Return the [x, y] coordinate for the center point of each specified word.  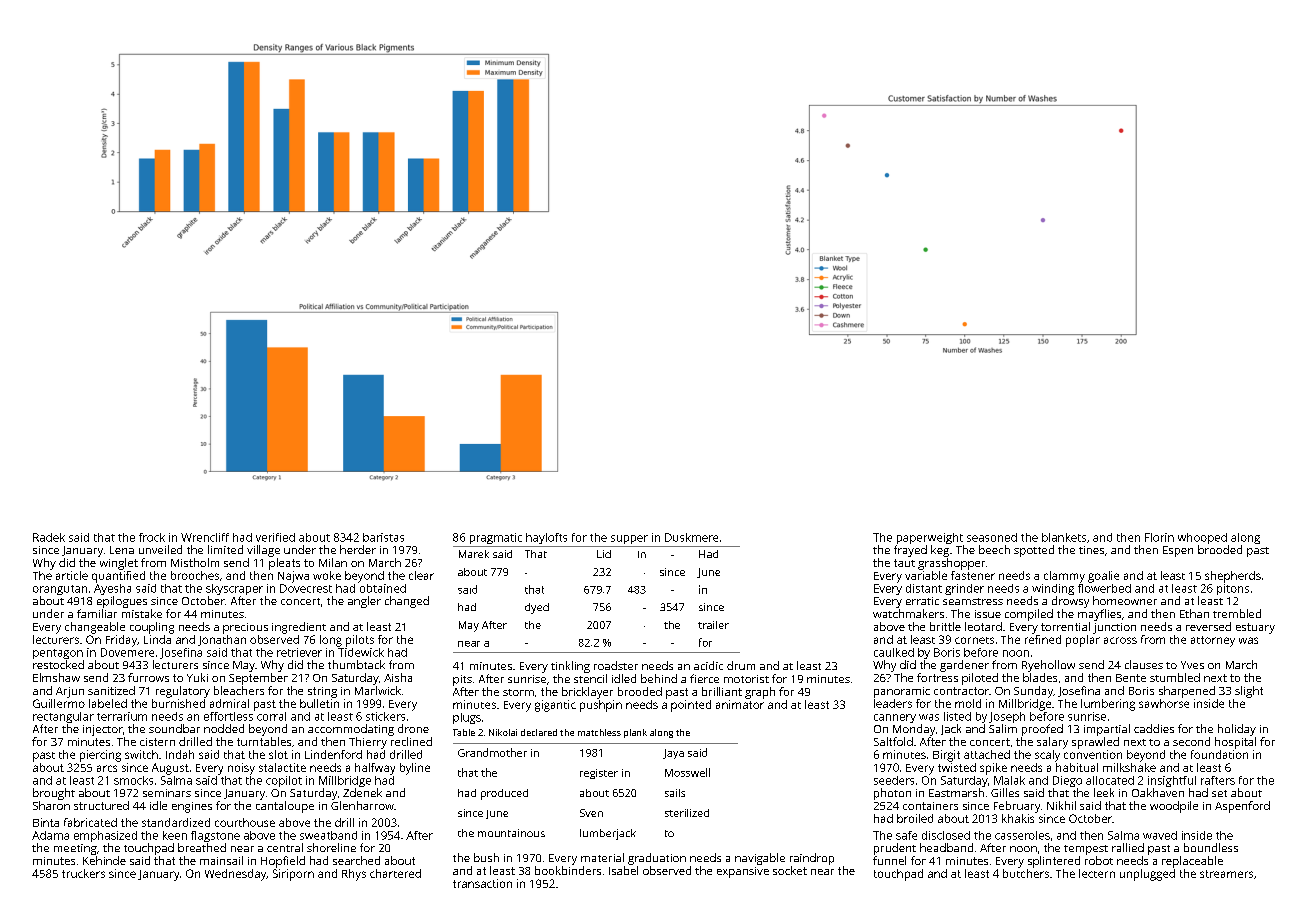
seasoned [992, 537]
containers [930, 806]
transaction [482, 883]
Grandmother [492, 752]
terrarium [122, 716]
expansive [743, 872]
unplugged [1147, 875]
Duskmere [691, 537]
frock [152, 537]
